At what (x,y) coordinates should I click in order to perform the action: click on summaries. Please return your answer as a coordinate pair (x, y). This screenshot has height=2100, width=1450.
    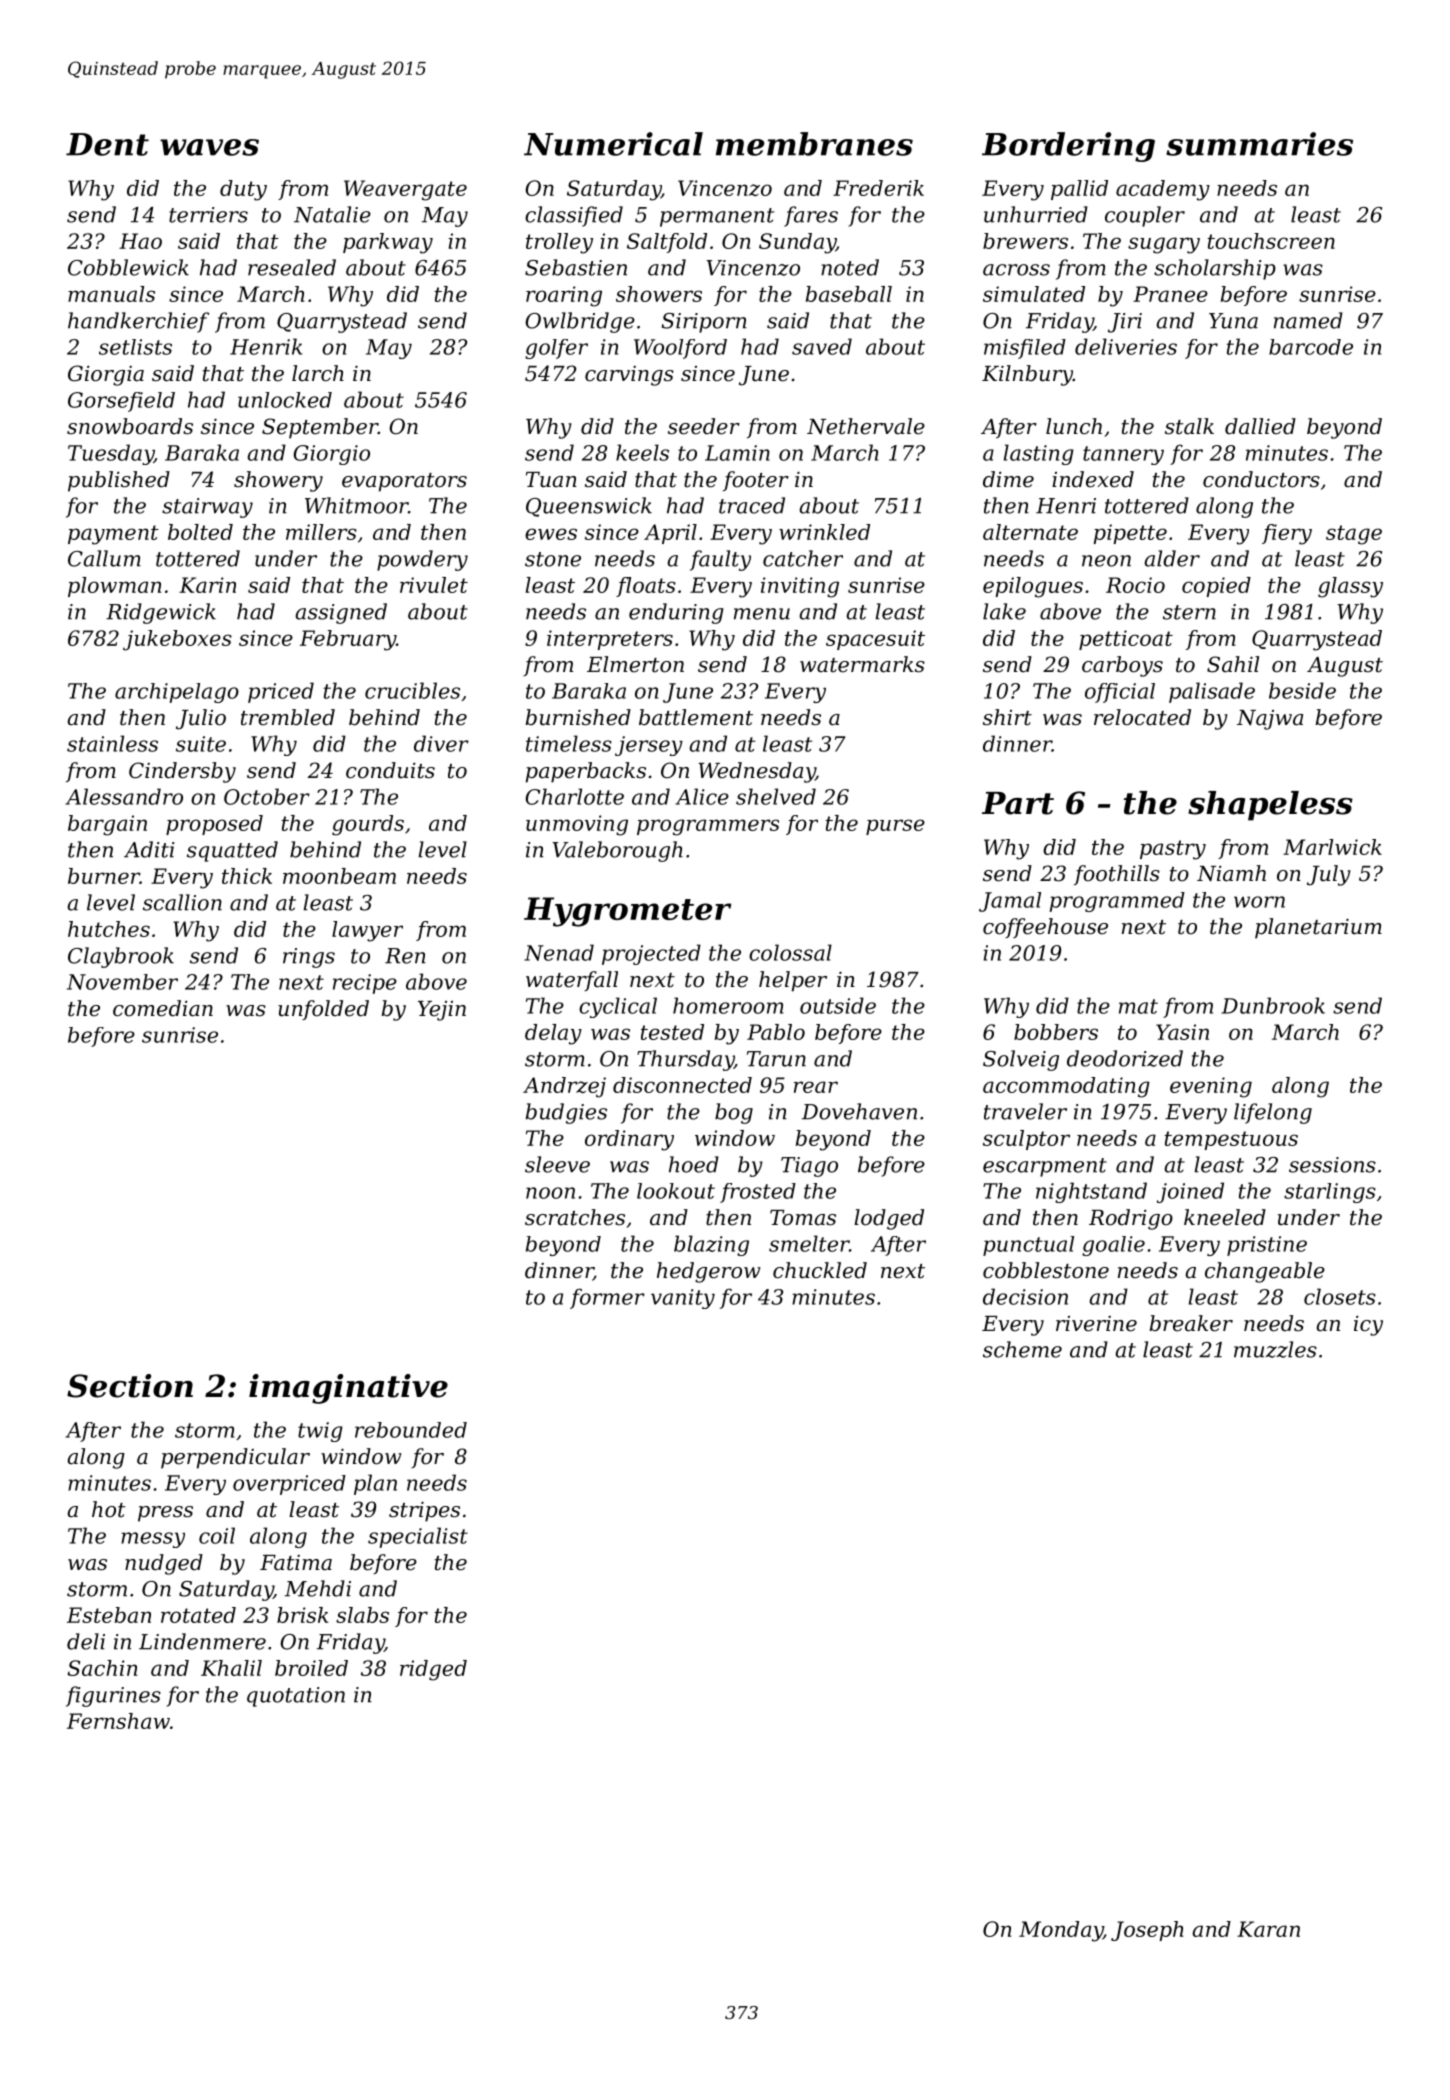
    Looking at the image, I should click on (1259, 144).
